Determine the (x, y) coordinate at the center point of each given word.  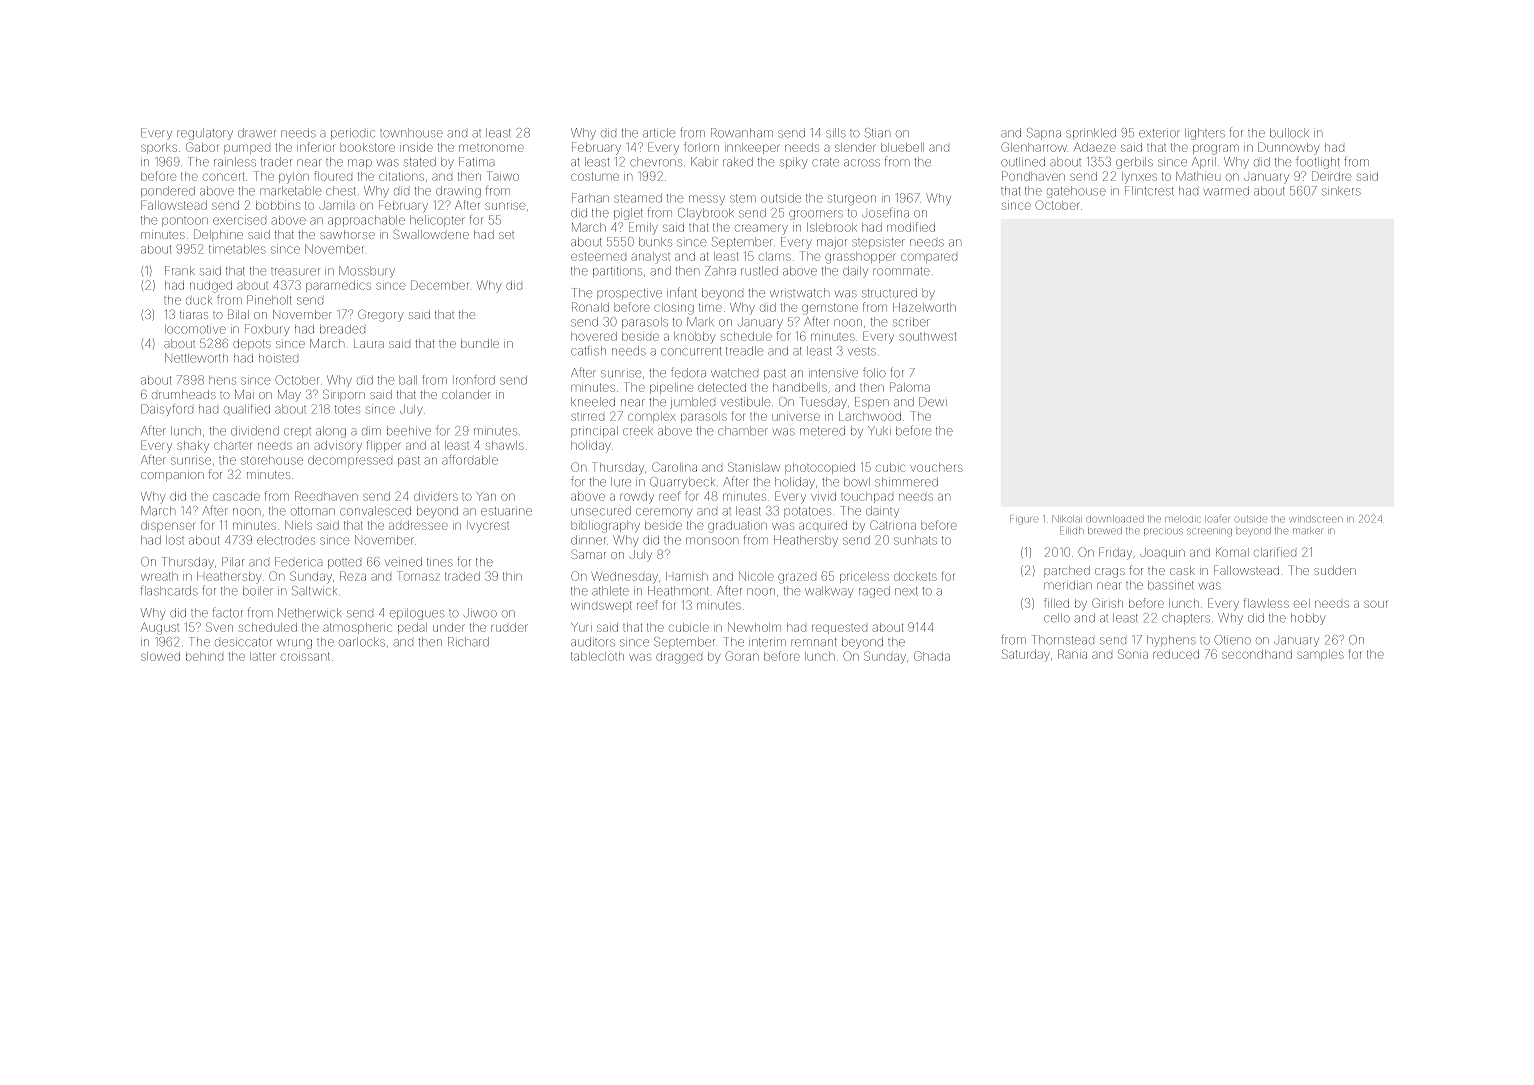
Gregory (381, 315)
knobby (695, 338)
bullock (1289, 133)
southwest (927, 336)
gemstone (830, 309)
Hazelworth (924, 307)
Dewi (933, 402)
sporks (159, 148)
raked (738, 162)
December (439, 285)
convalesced (375, 511)
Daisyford (167, 410)
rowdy (637, 498)
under (448, 627)
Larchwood (870, 416)
